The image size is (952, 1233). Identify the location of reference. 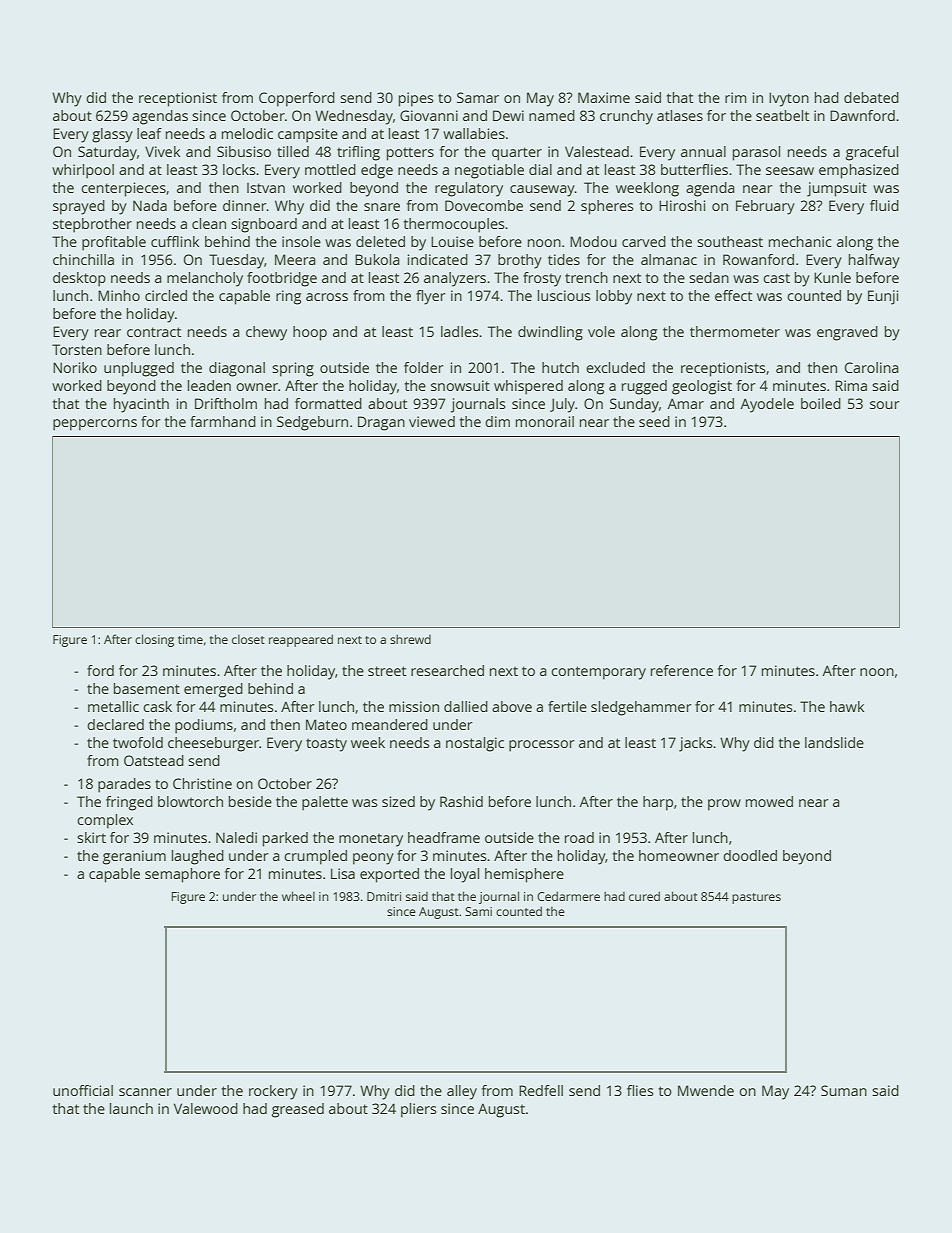
(682, 670).
